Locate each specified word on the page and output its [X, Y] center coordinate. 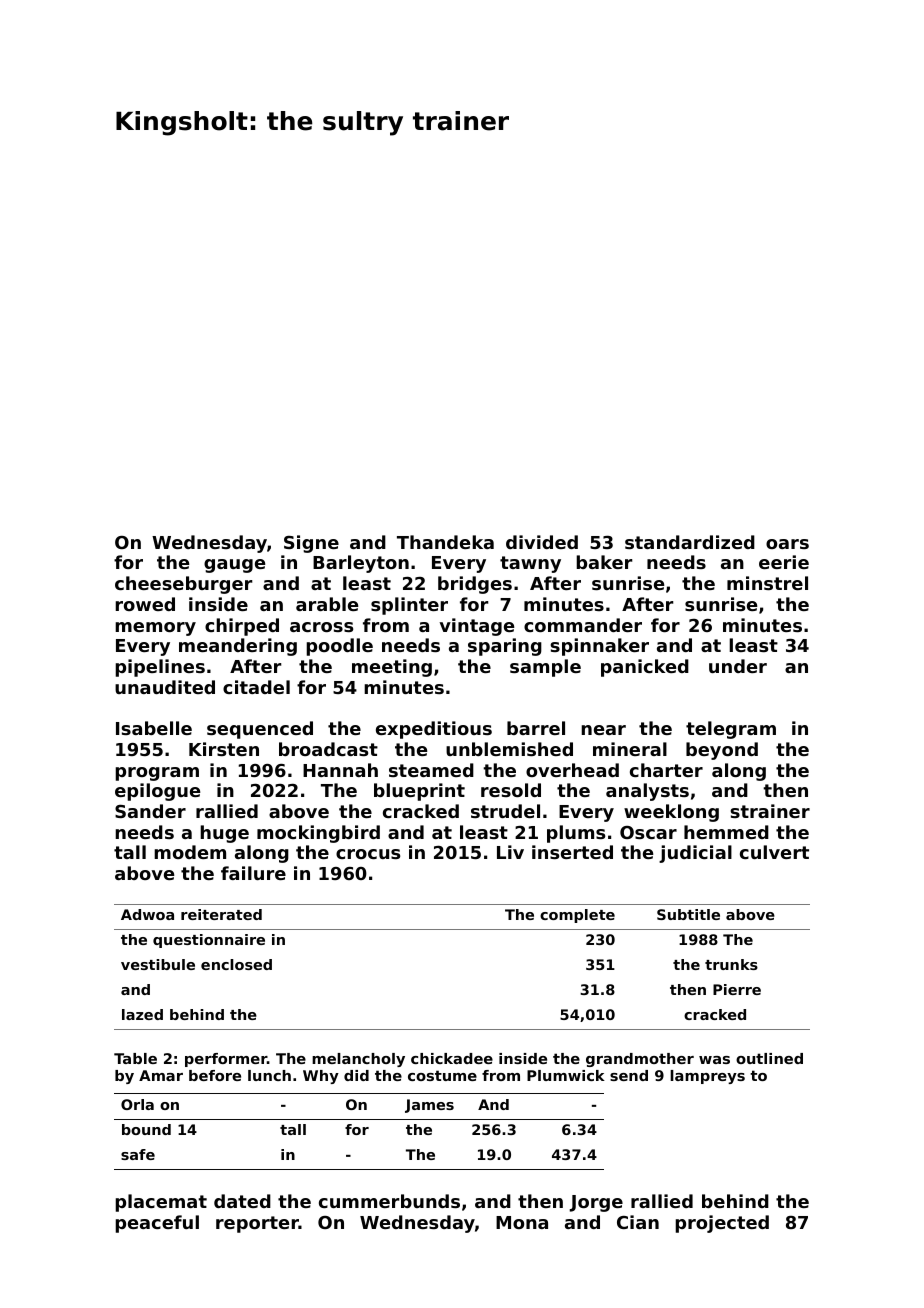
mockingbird [318, 834]
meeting [392, 668]
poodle [339, 647]
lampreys [707, 1077]
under [738, 666]
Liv [510, 852]
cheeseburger [183, 585]
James [429, 1106]
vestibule [158, 964]
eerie [784, 562]
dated [242, 1201]
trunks [731, 964]
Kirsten [224, 749]
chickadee [452, 1058]
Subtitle [688, 914]
